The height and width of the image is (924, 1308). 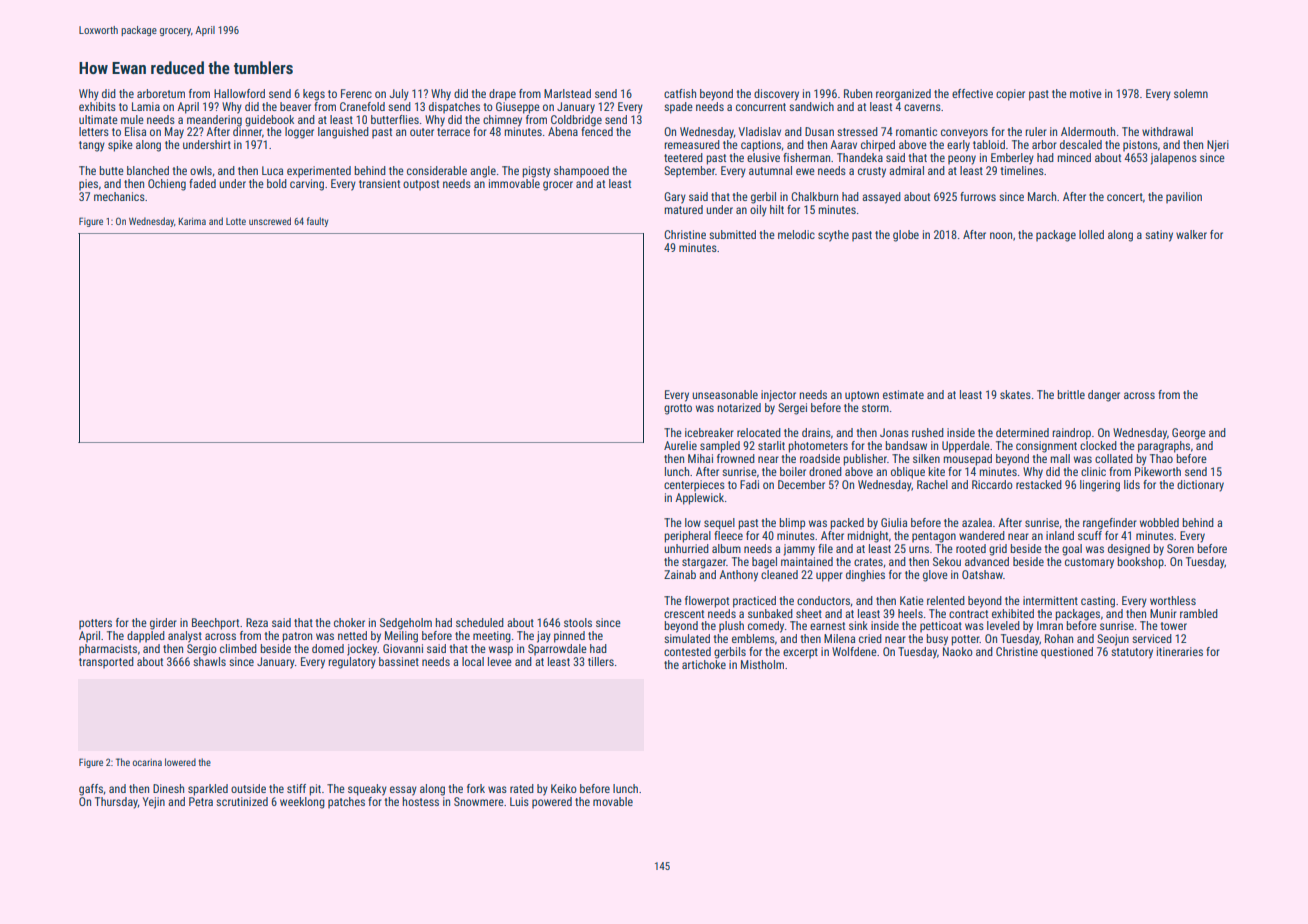 I want to click on Aurelie, so click(x=680, y=445).
